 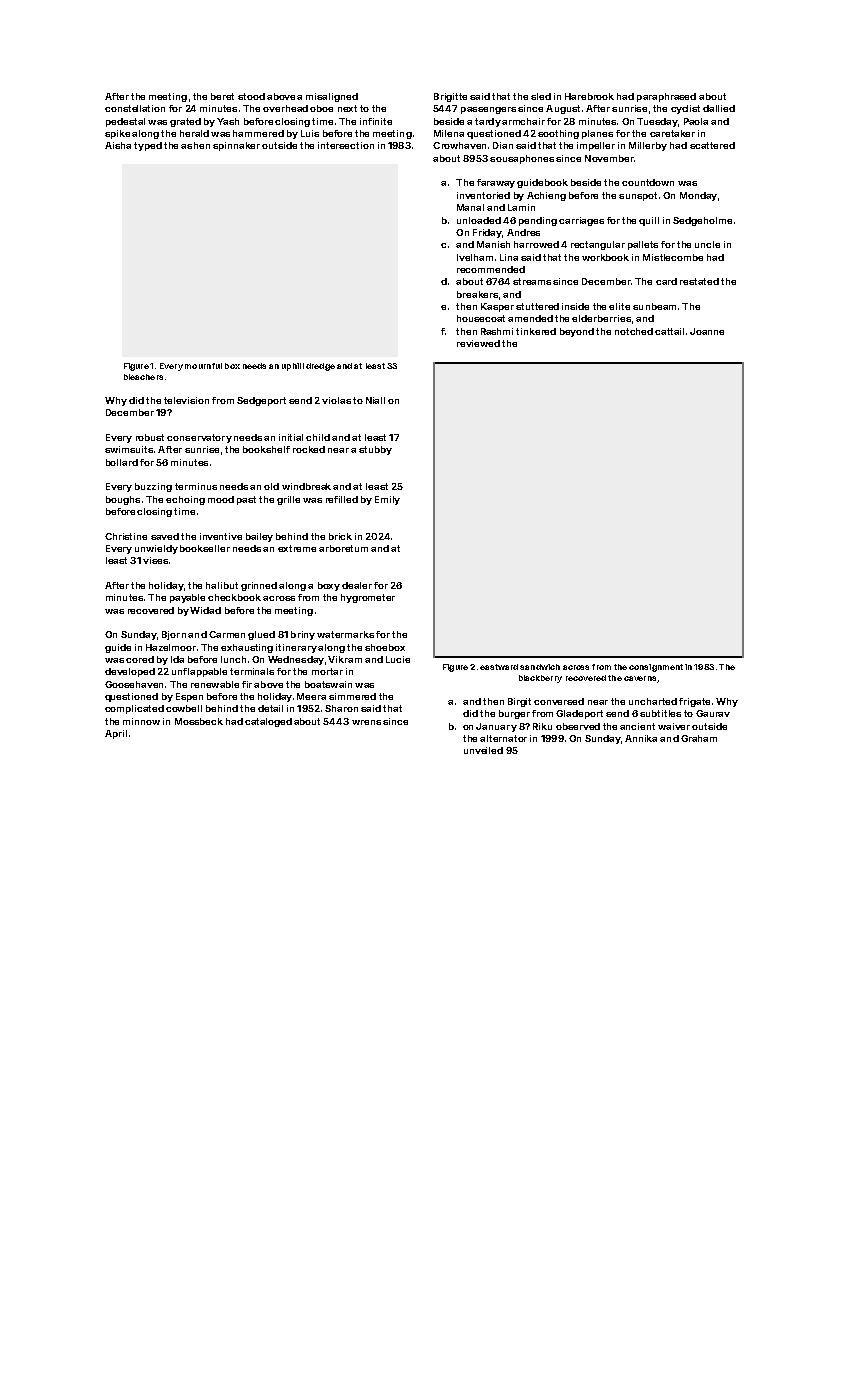 What do you see at coordinates (656, 668) in the screenshot?
I see `consignment` at bounding box center [656, 668].
